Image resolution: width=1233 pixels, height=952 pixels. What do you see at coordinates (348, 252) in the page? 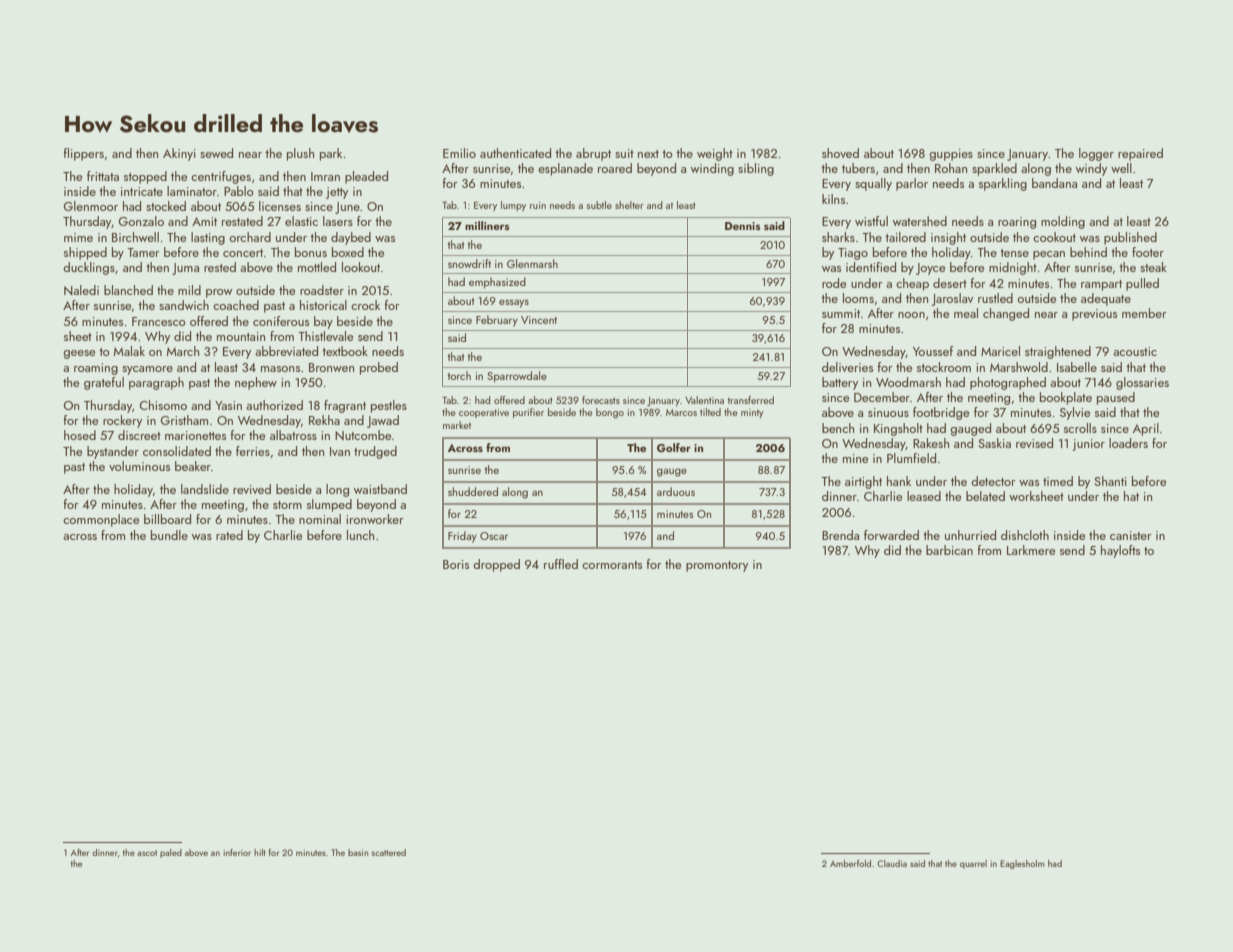
I see `boxed` at bounding box center [348, 252].
